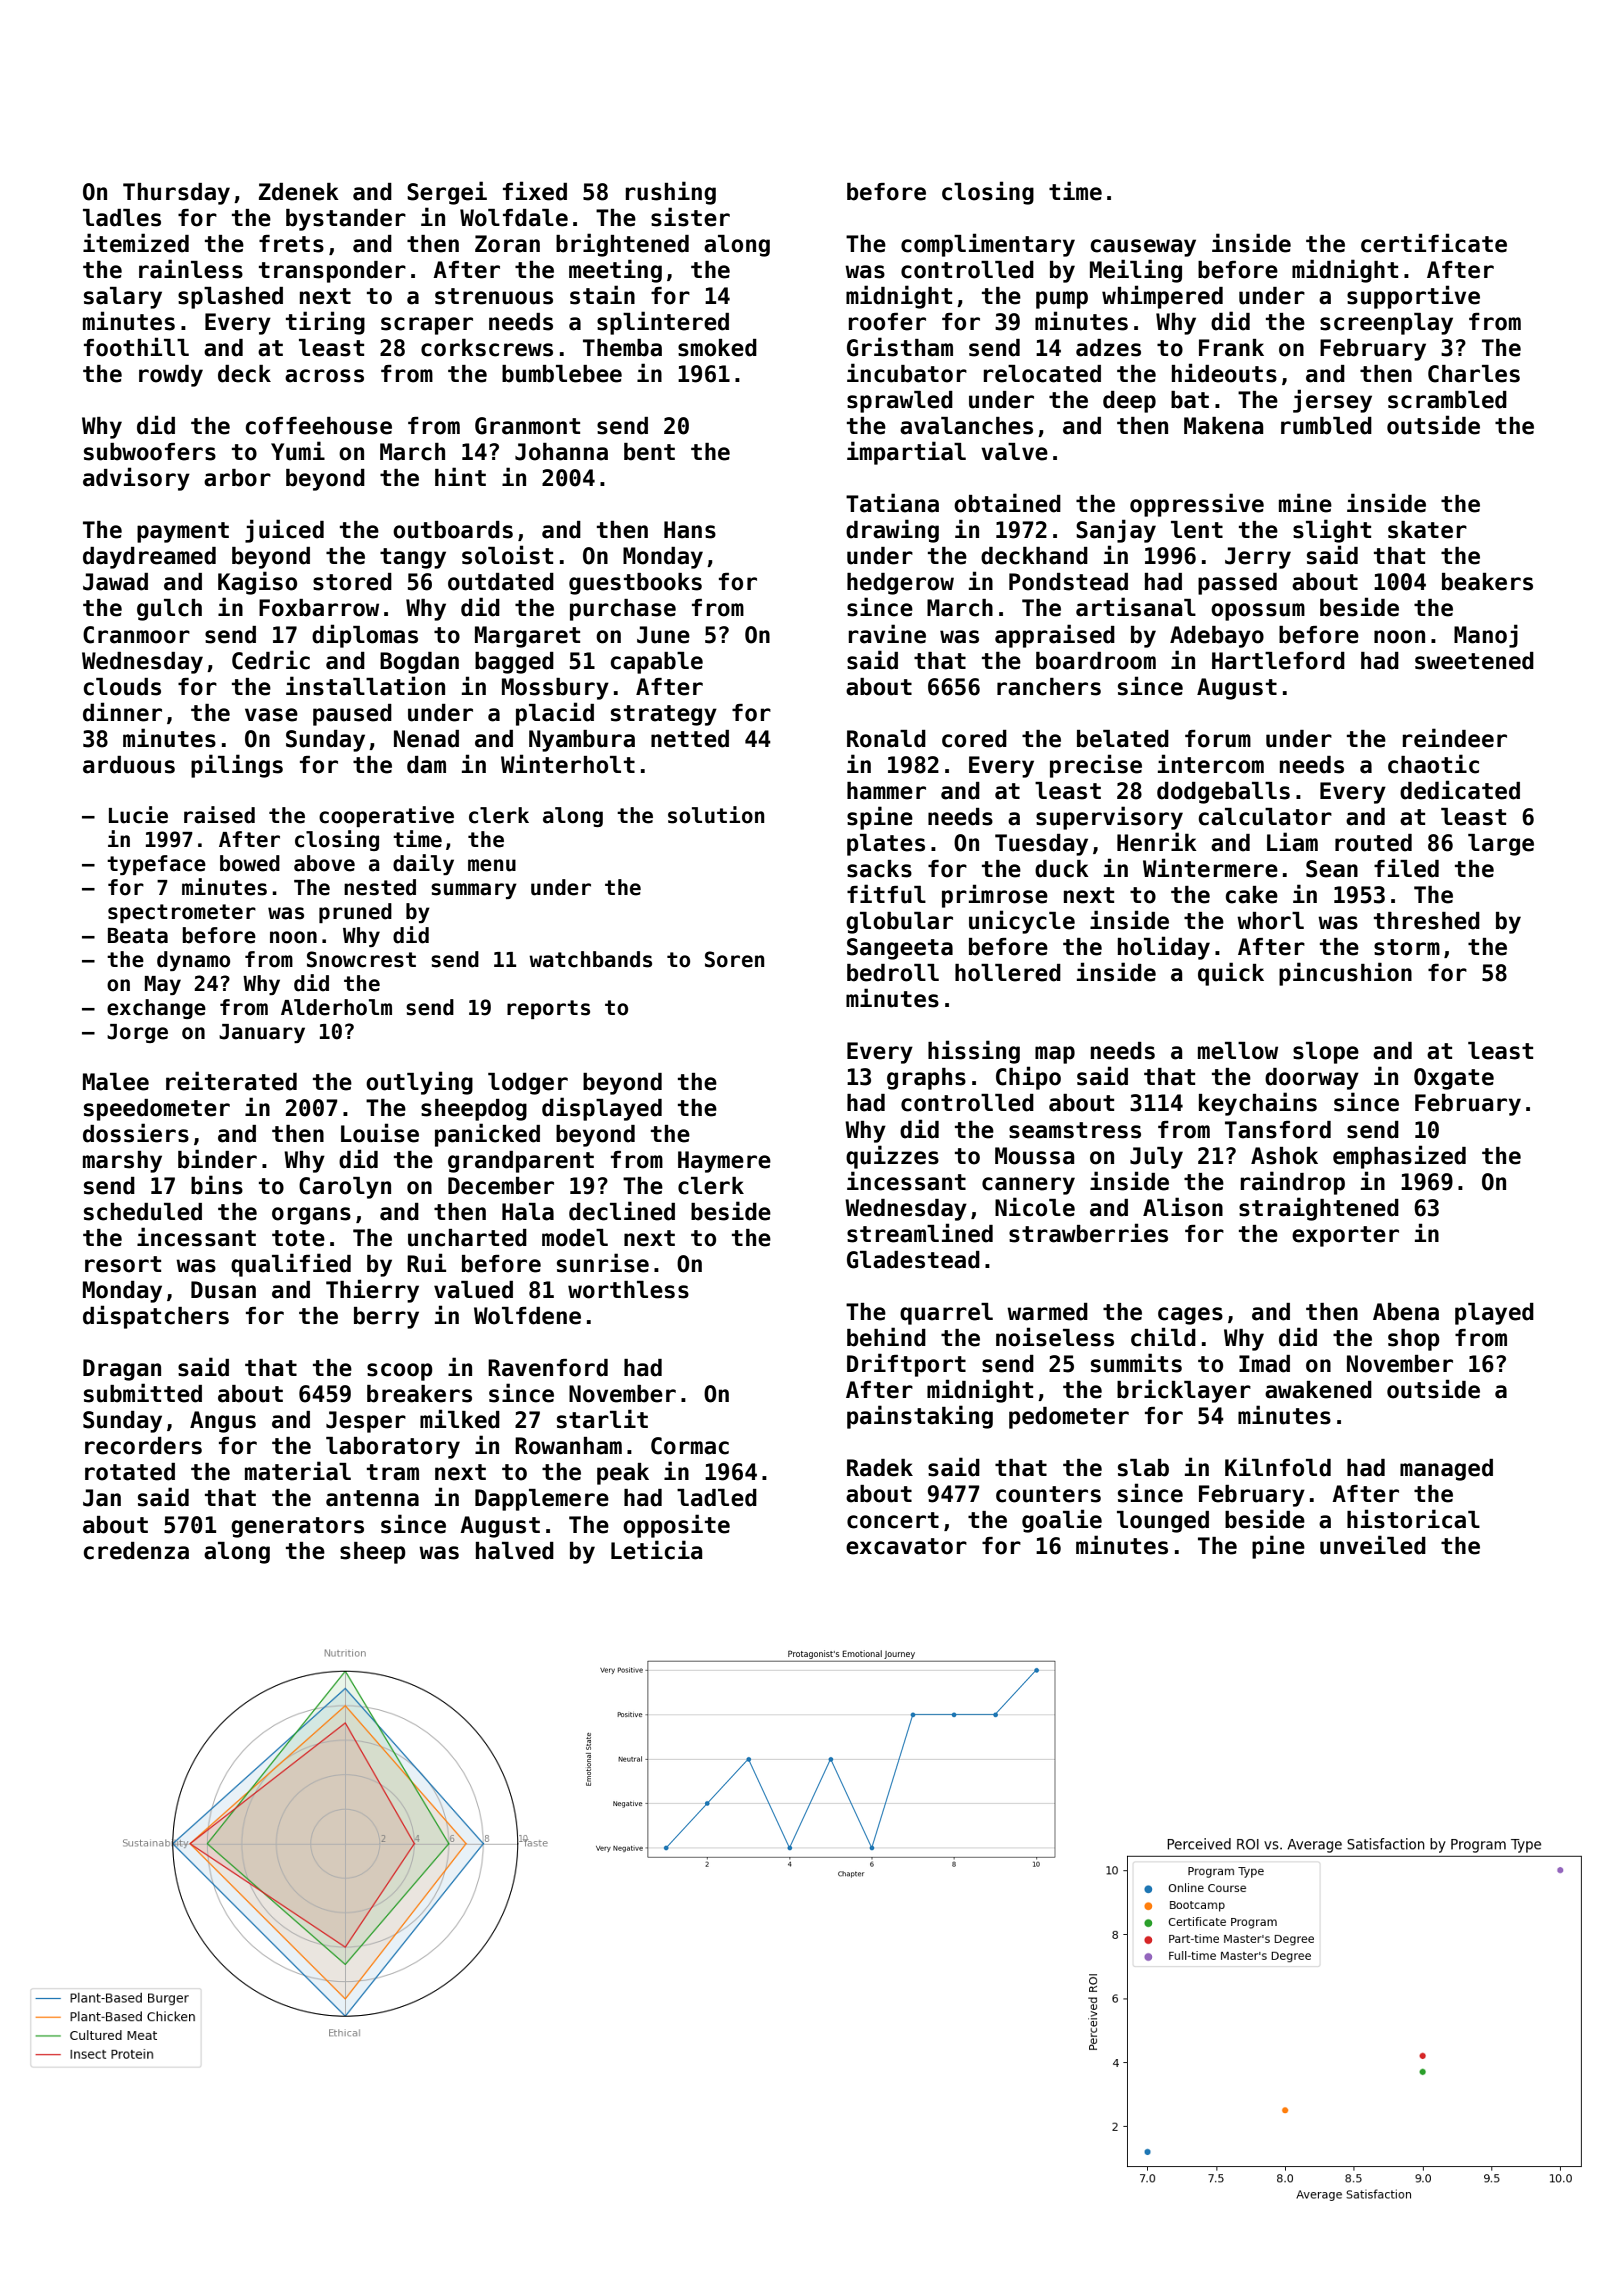 Image resolution: width=1620 pixels, height=2292 pixels. Describe the element at coordinates (690, 530) in the screenshot. I see `Hans` at that location.
